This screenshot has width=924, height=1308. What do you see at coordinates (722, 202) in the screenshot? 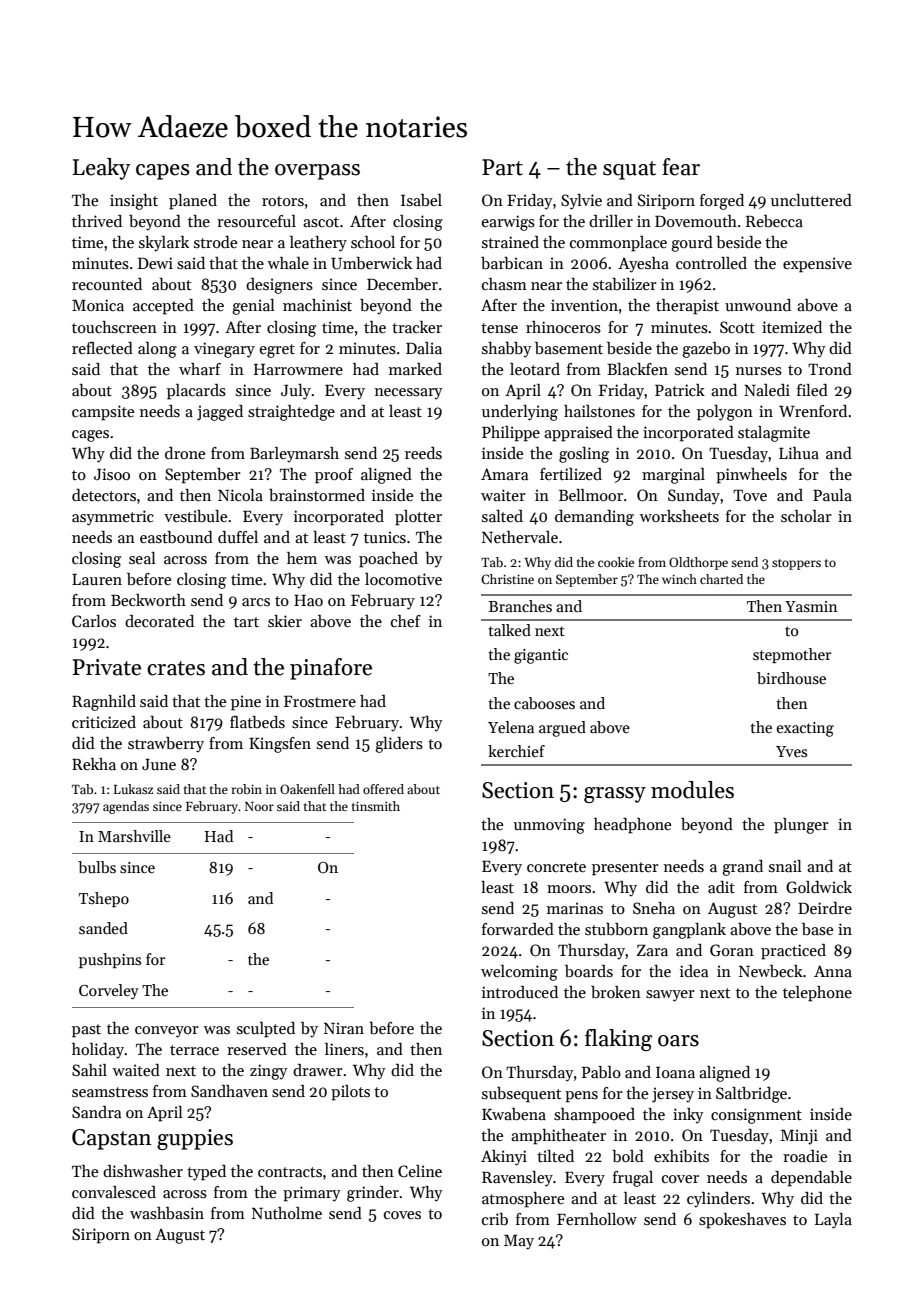
I see `forged` at bounding box center [722, 202].
